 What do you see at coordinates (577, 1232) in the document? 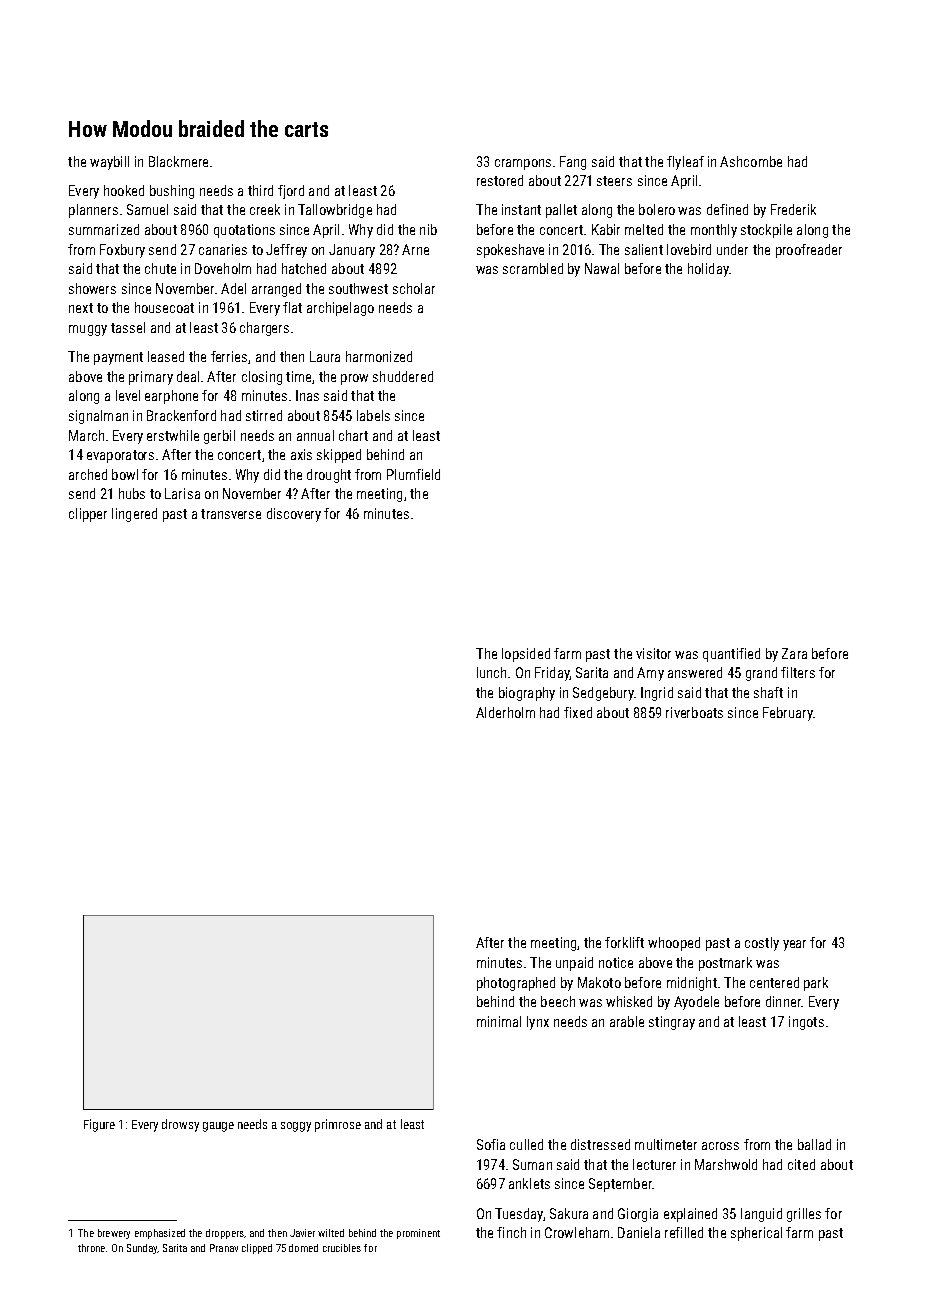
I see `Crowleham` at bounding box center [577, 1232].
